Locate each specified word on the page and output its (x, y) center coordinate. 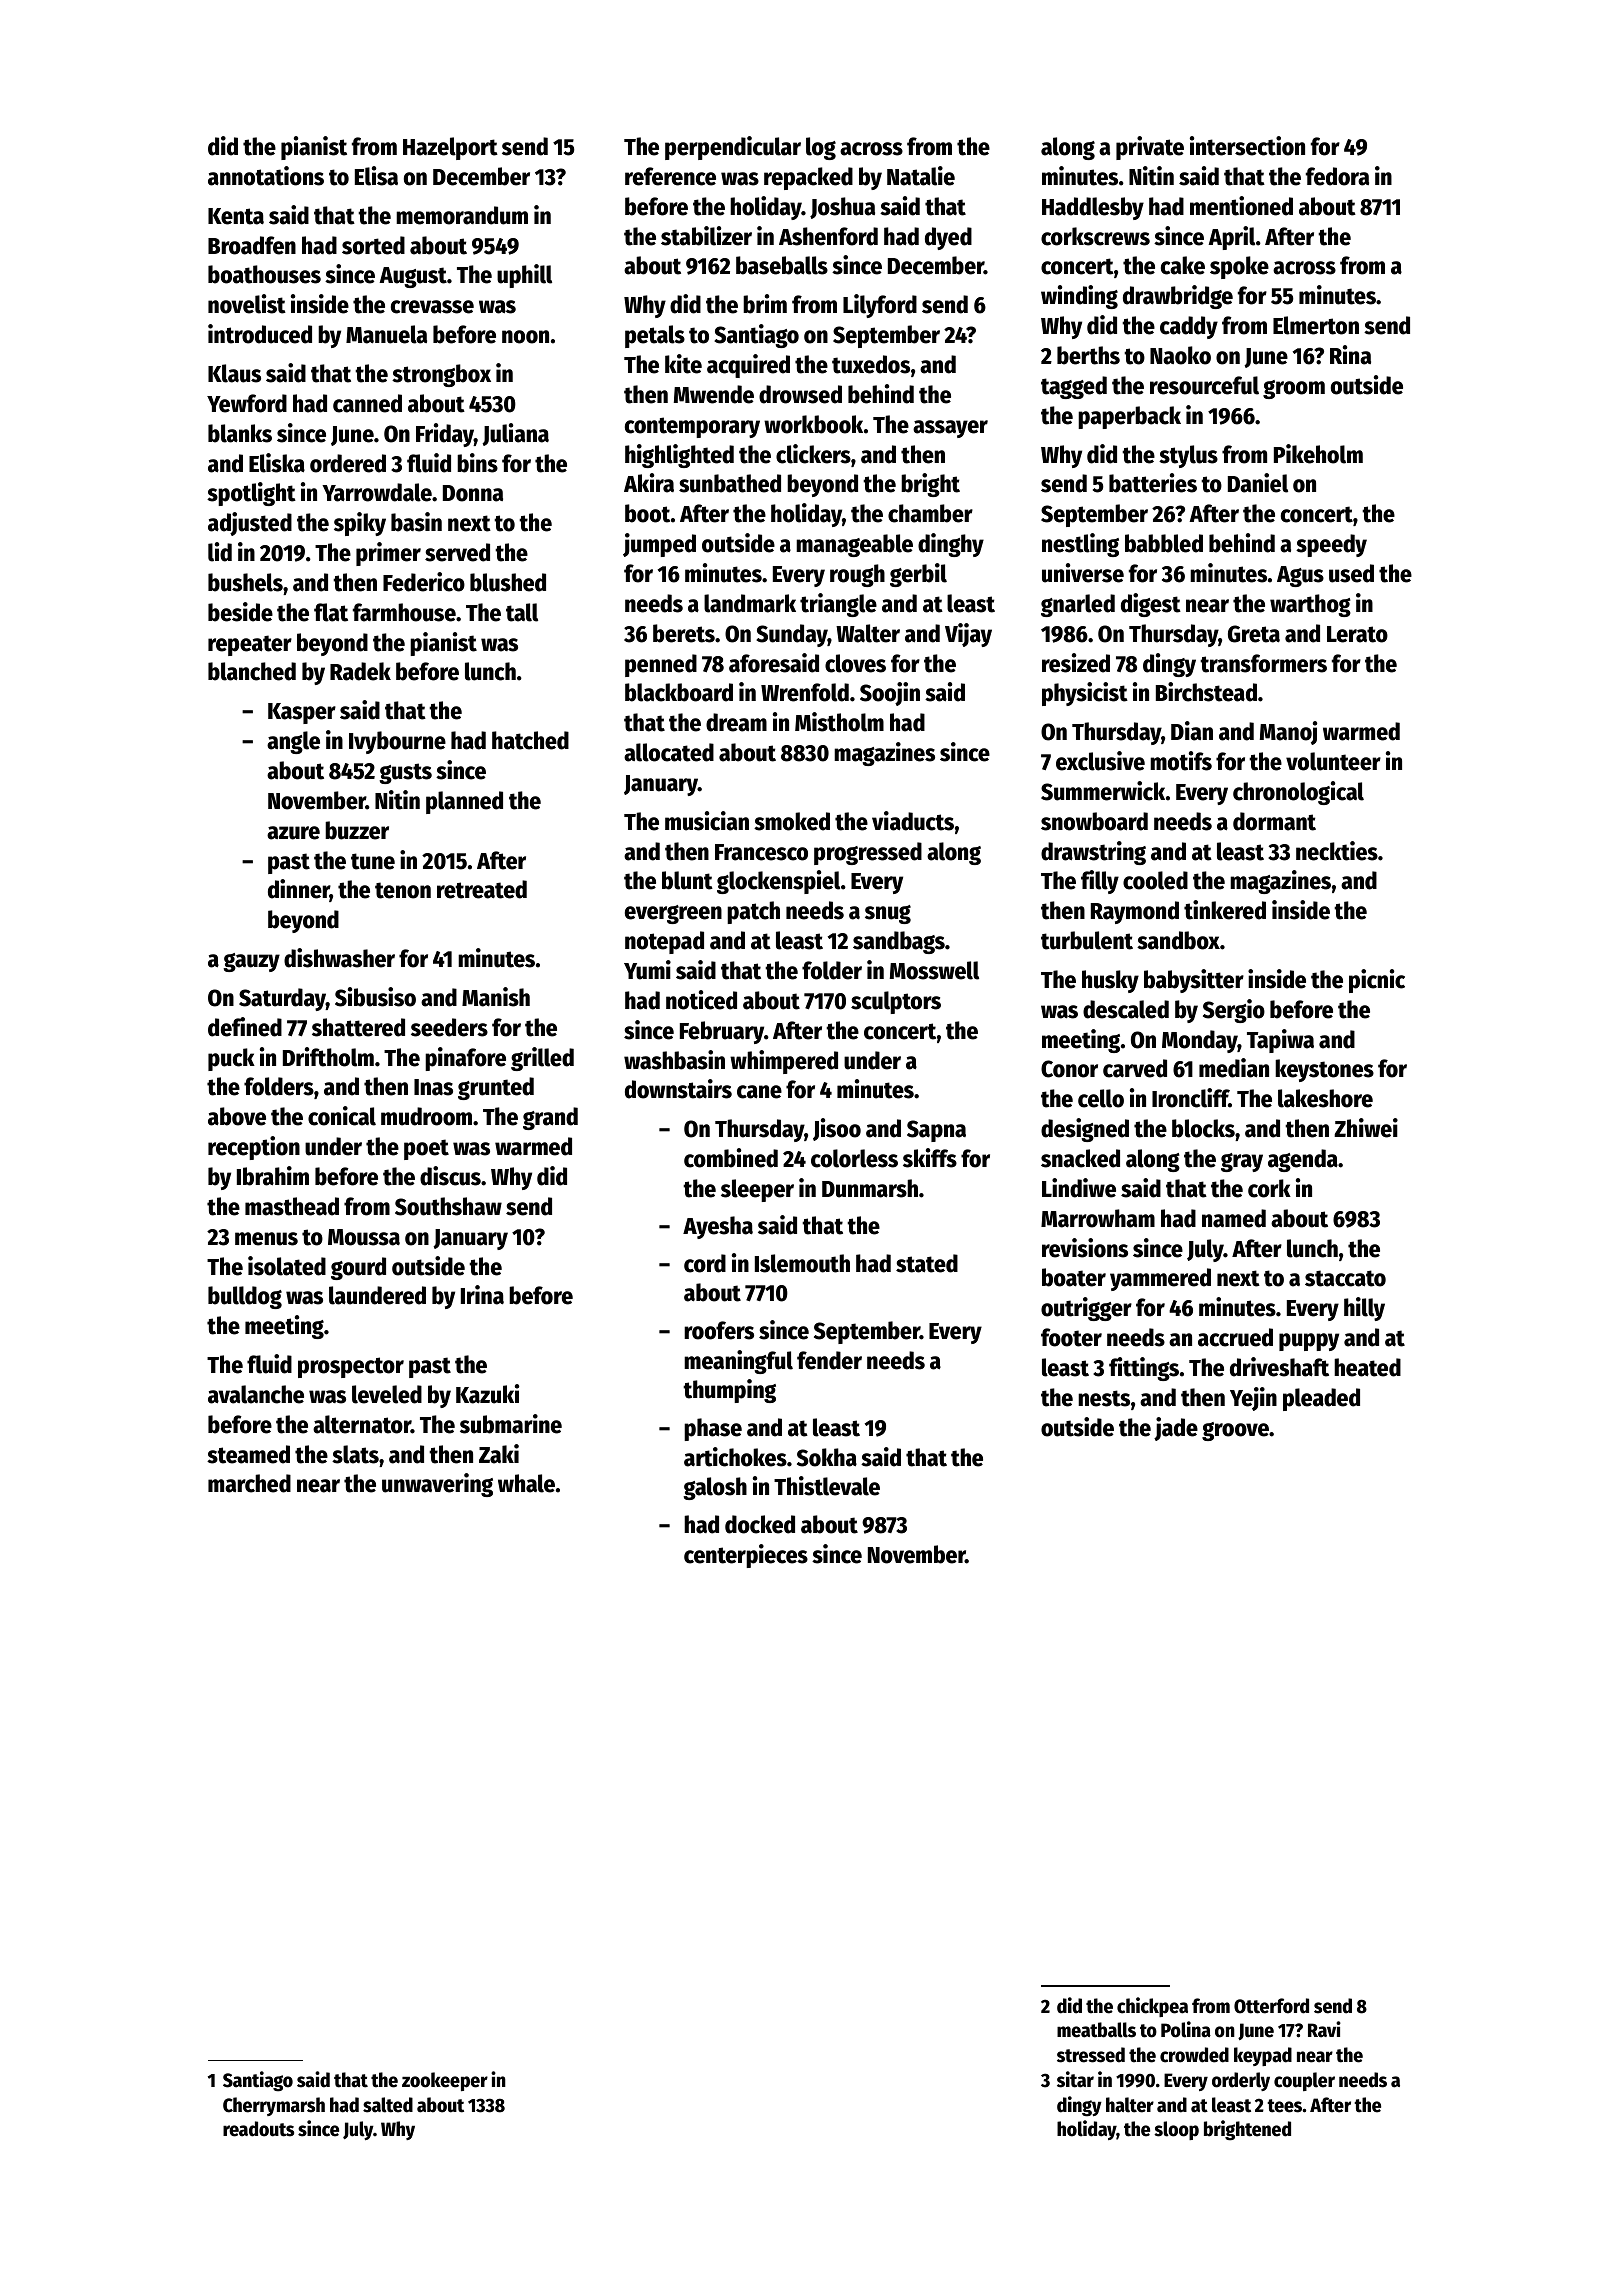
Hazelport (450, 148)
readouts (258, 2129)
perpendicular (733, 148)
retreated (482, 889)
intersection (1247, 146)
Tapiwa (1280, 1041)
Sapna (936, 1131)
